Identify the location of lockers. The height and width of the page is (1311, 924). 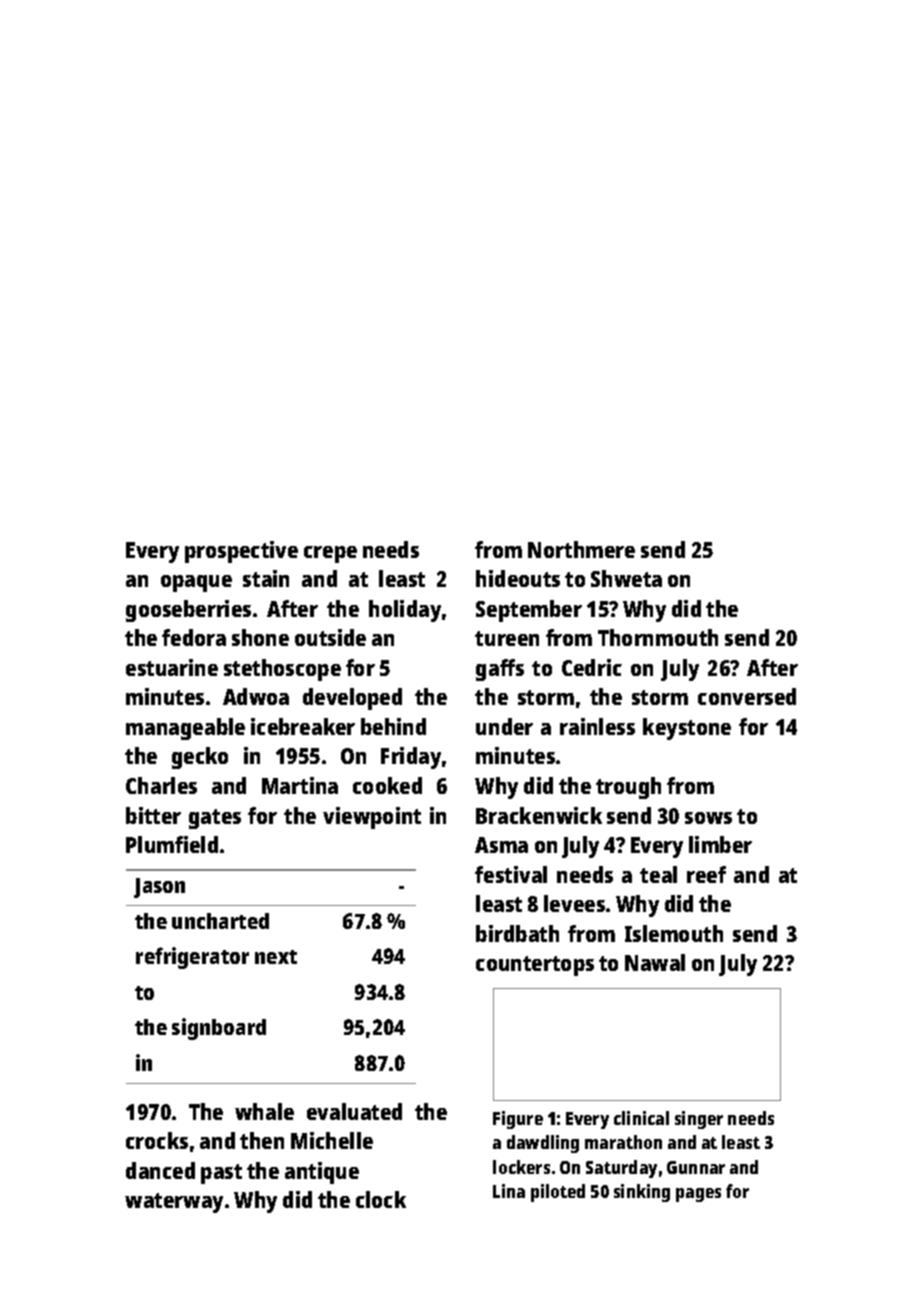
(521, 1167).
